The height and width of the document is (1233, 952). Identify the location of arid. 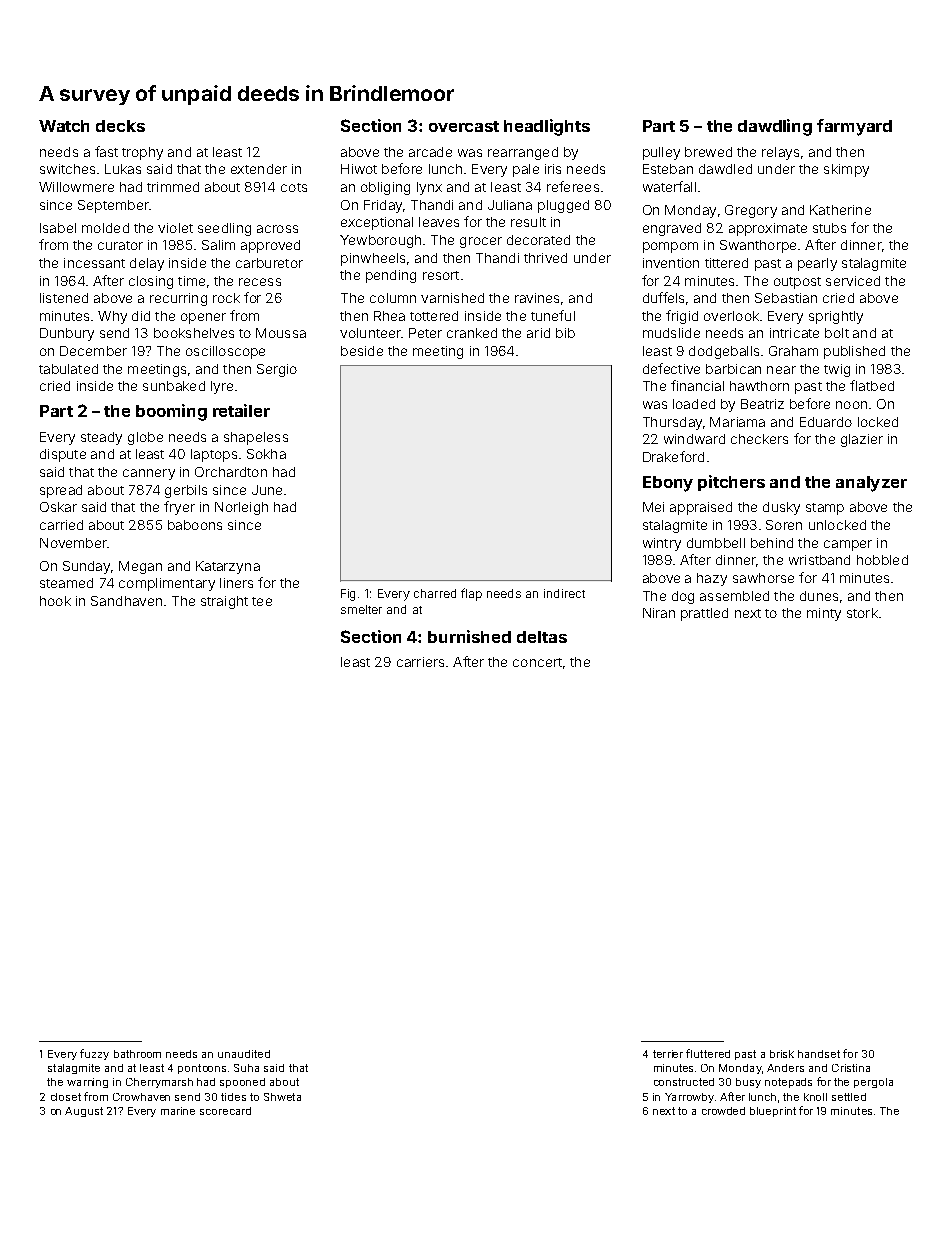
(538, 333).
